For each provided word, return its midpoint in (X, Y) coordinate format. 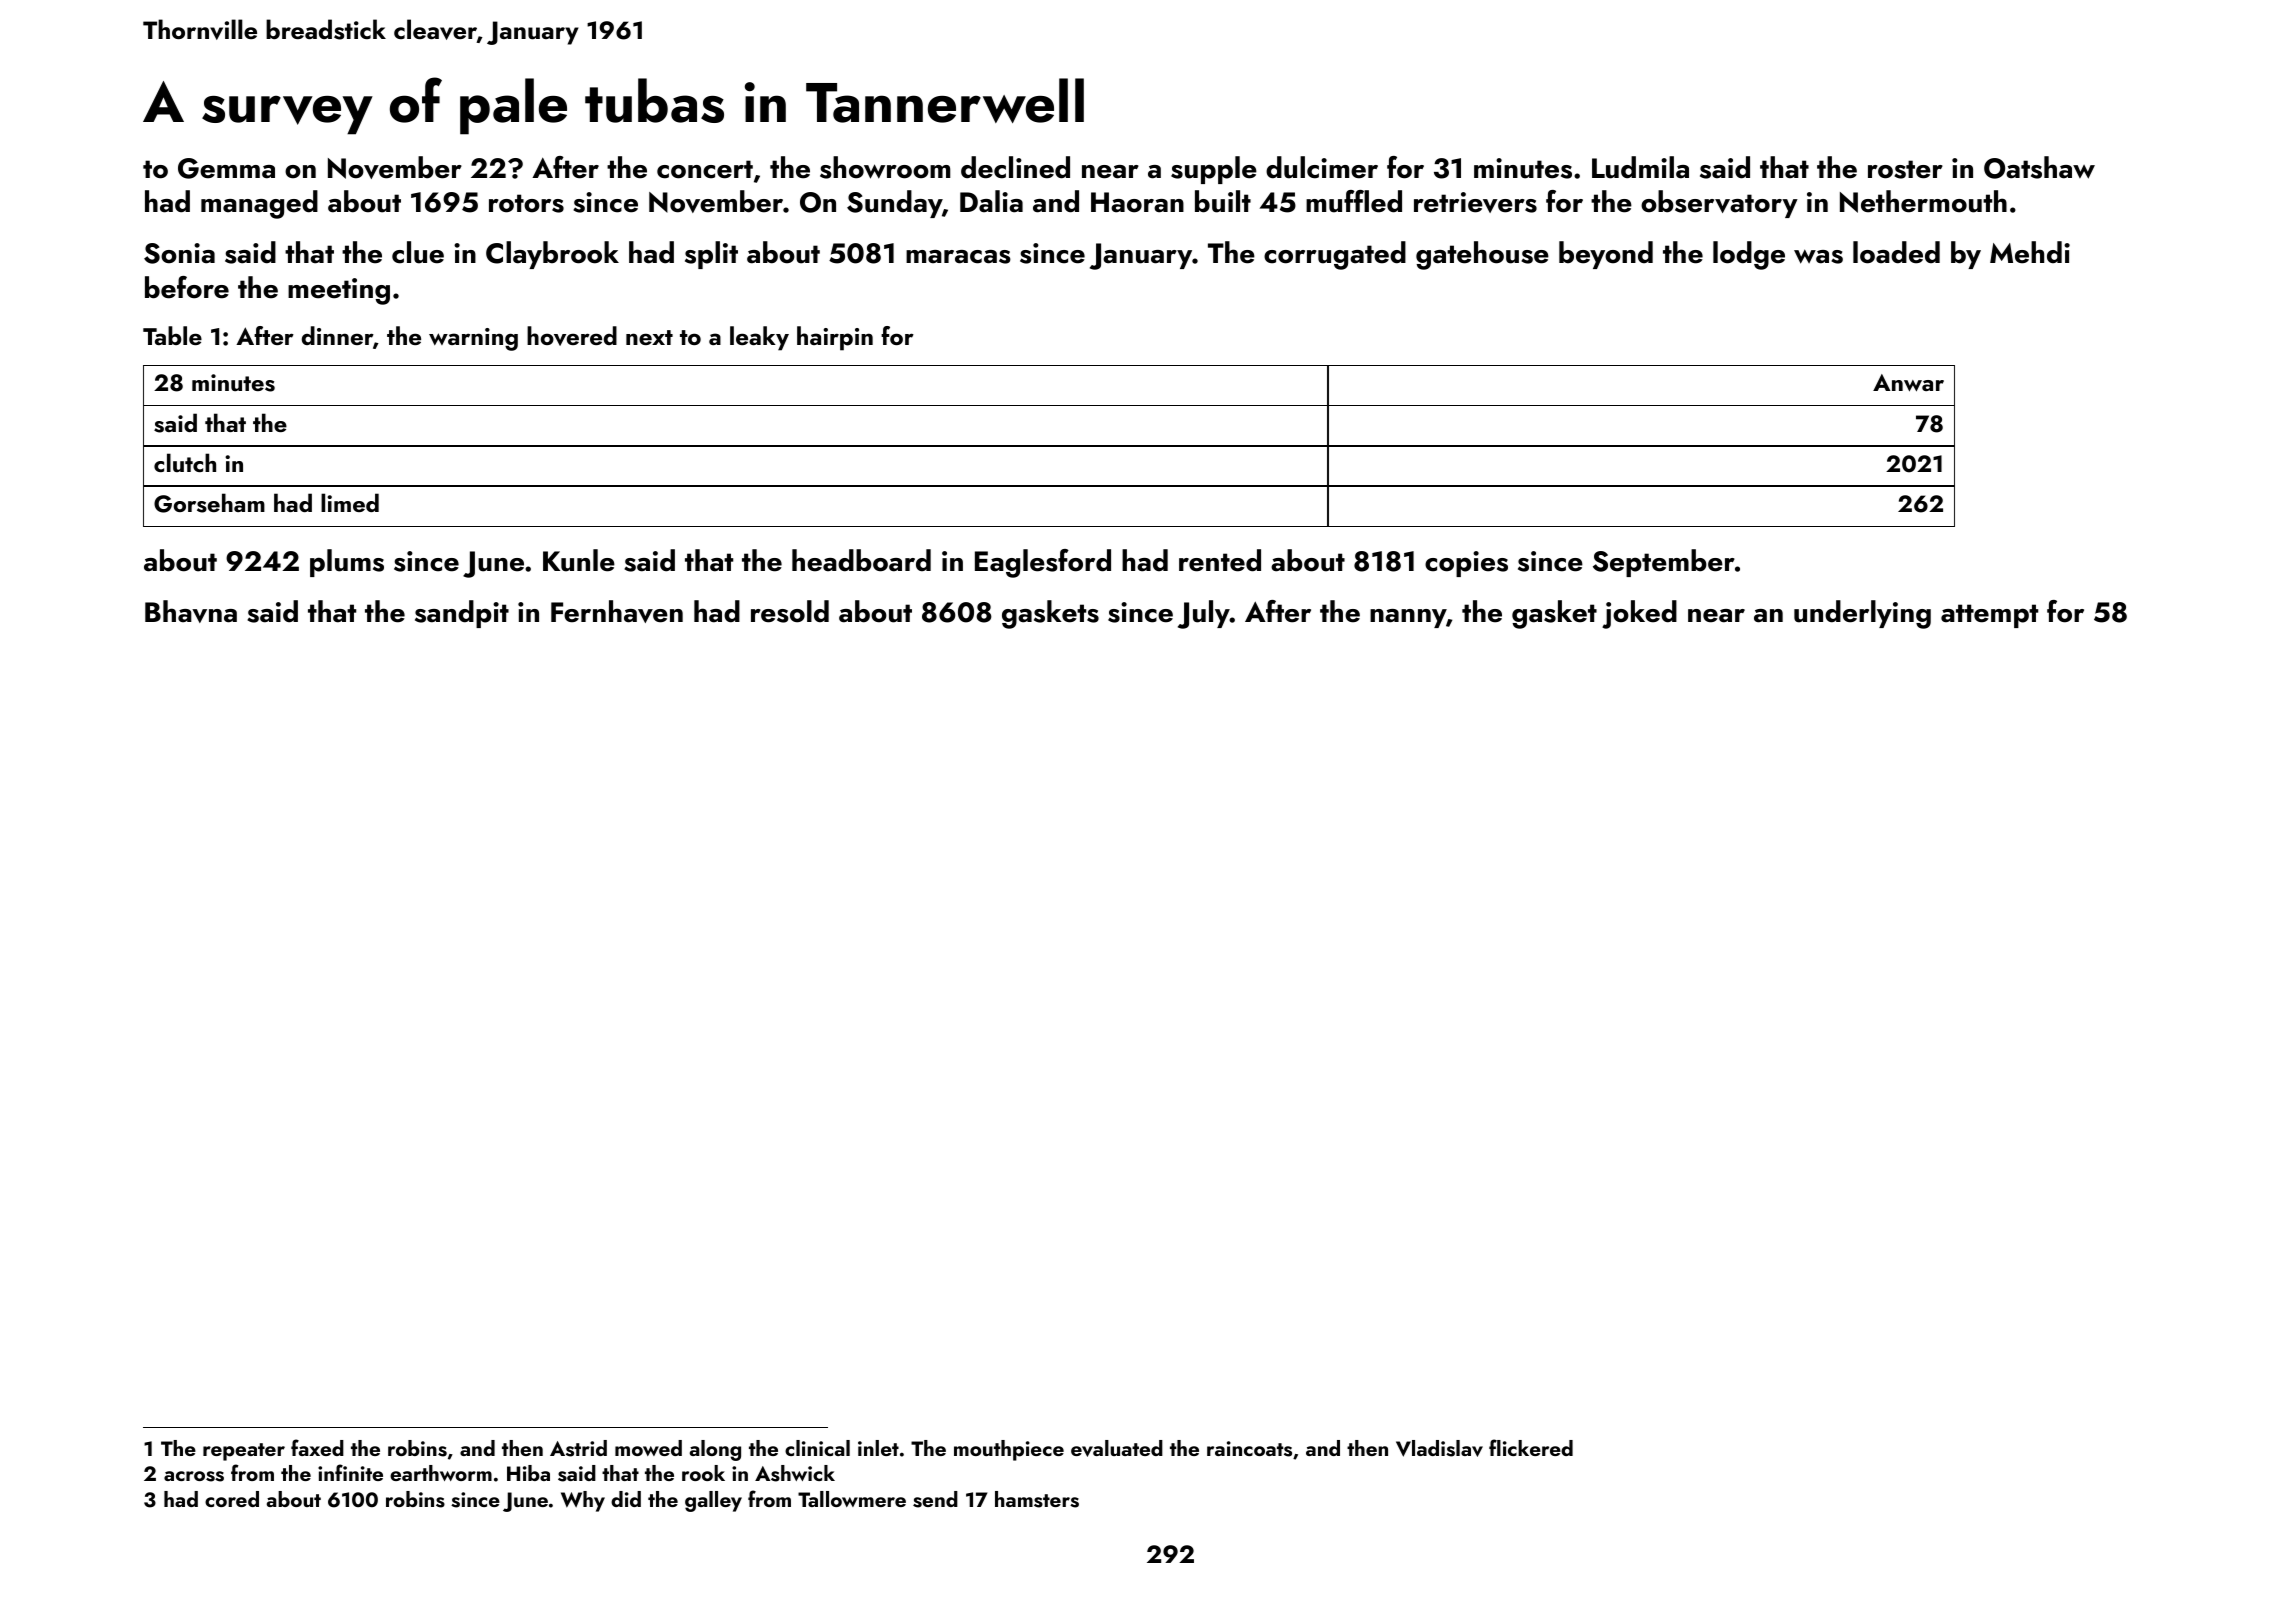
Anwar (1908, 382)
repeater (244, 1452)
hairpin (835, 338)
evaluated (1117, 1448)
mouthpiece (1009, 1450)
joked (1639, 614)
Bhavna (191, 611)
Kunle (579, 560)
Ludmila (1640, 167)
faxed (317, 1447)
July (1204, 614)
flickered (1531, 1447)
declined (1015, 167)
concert (705, 169)
